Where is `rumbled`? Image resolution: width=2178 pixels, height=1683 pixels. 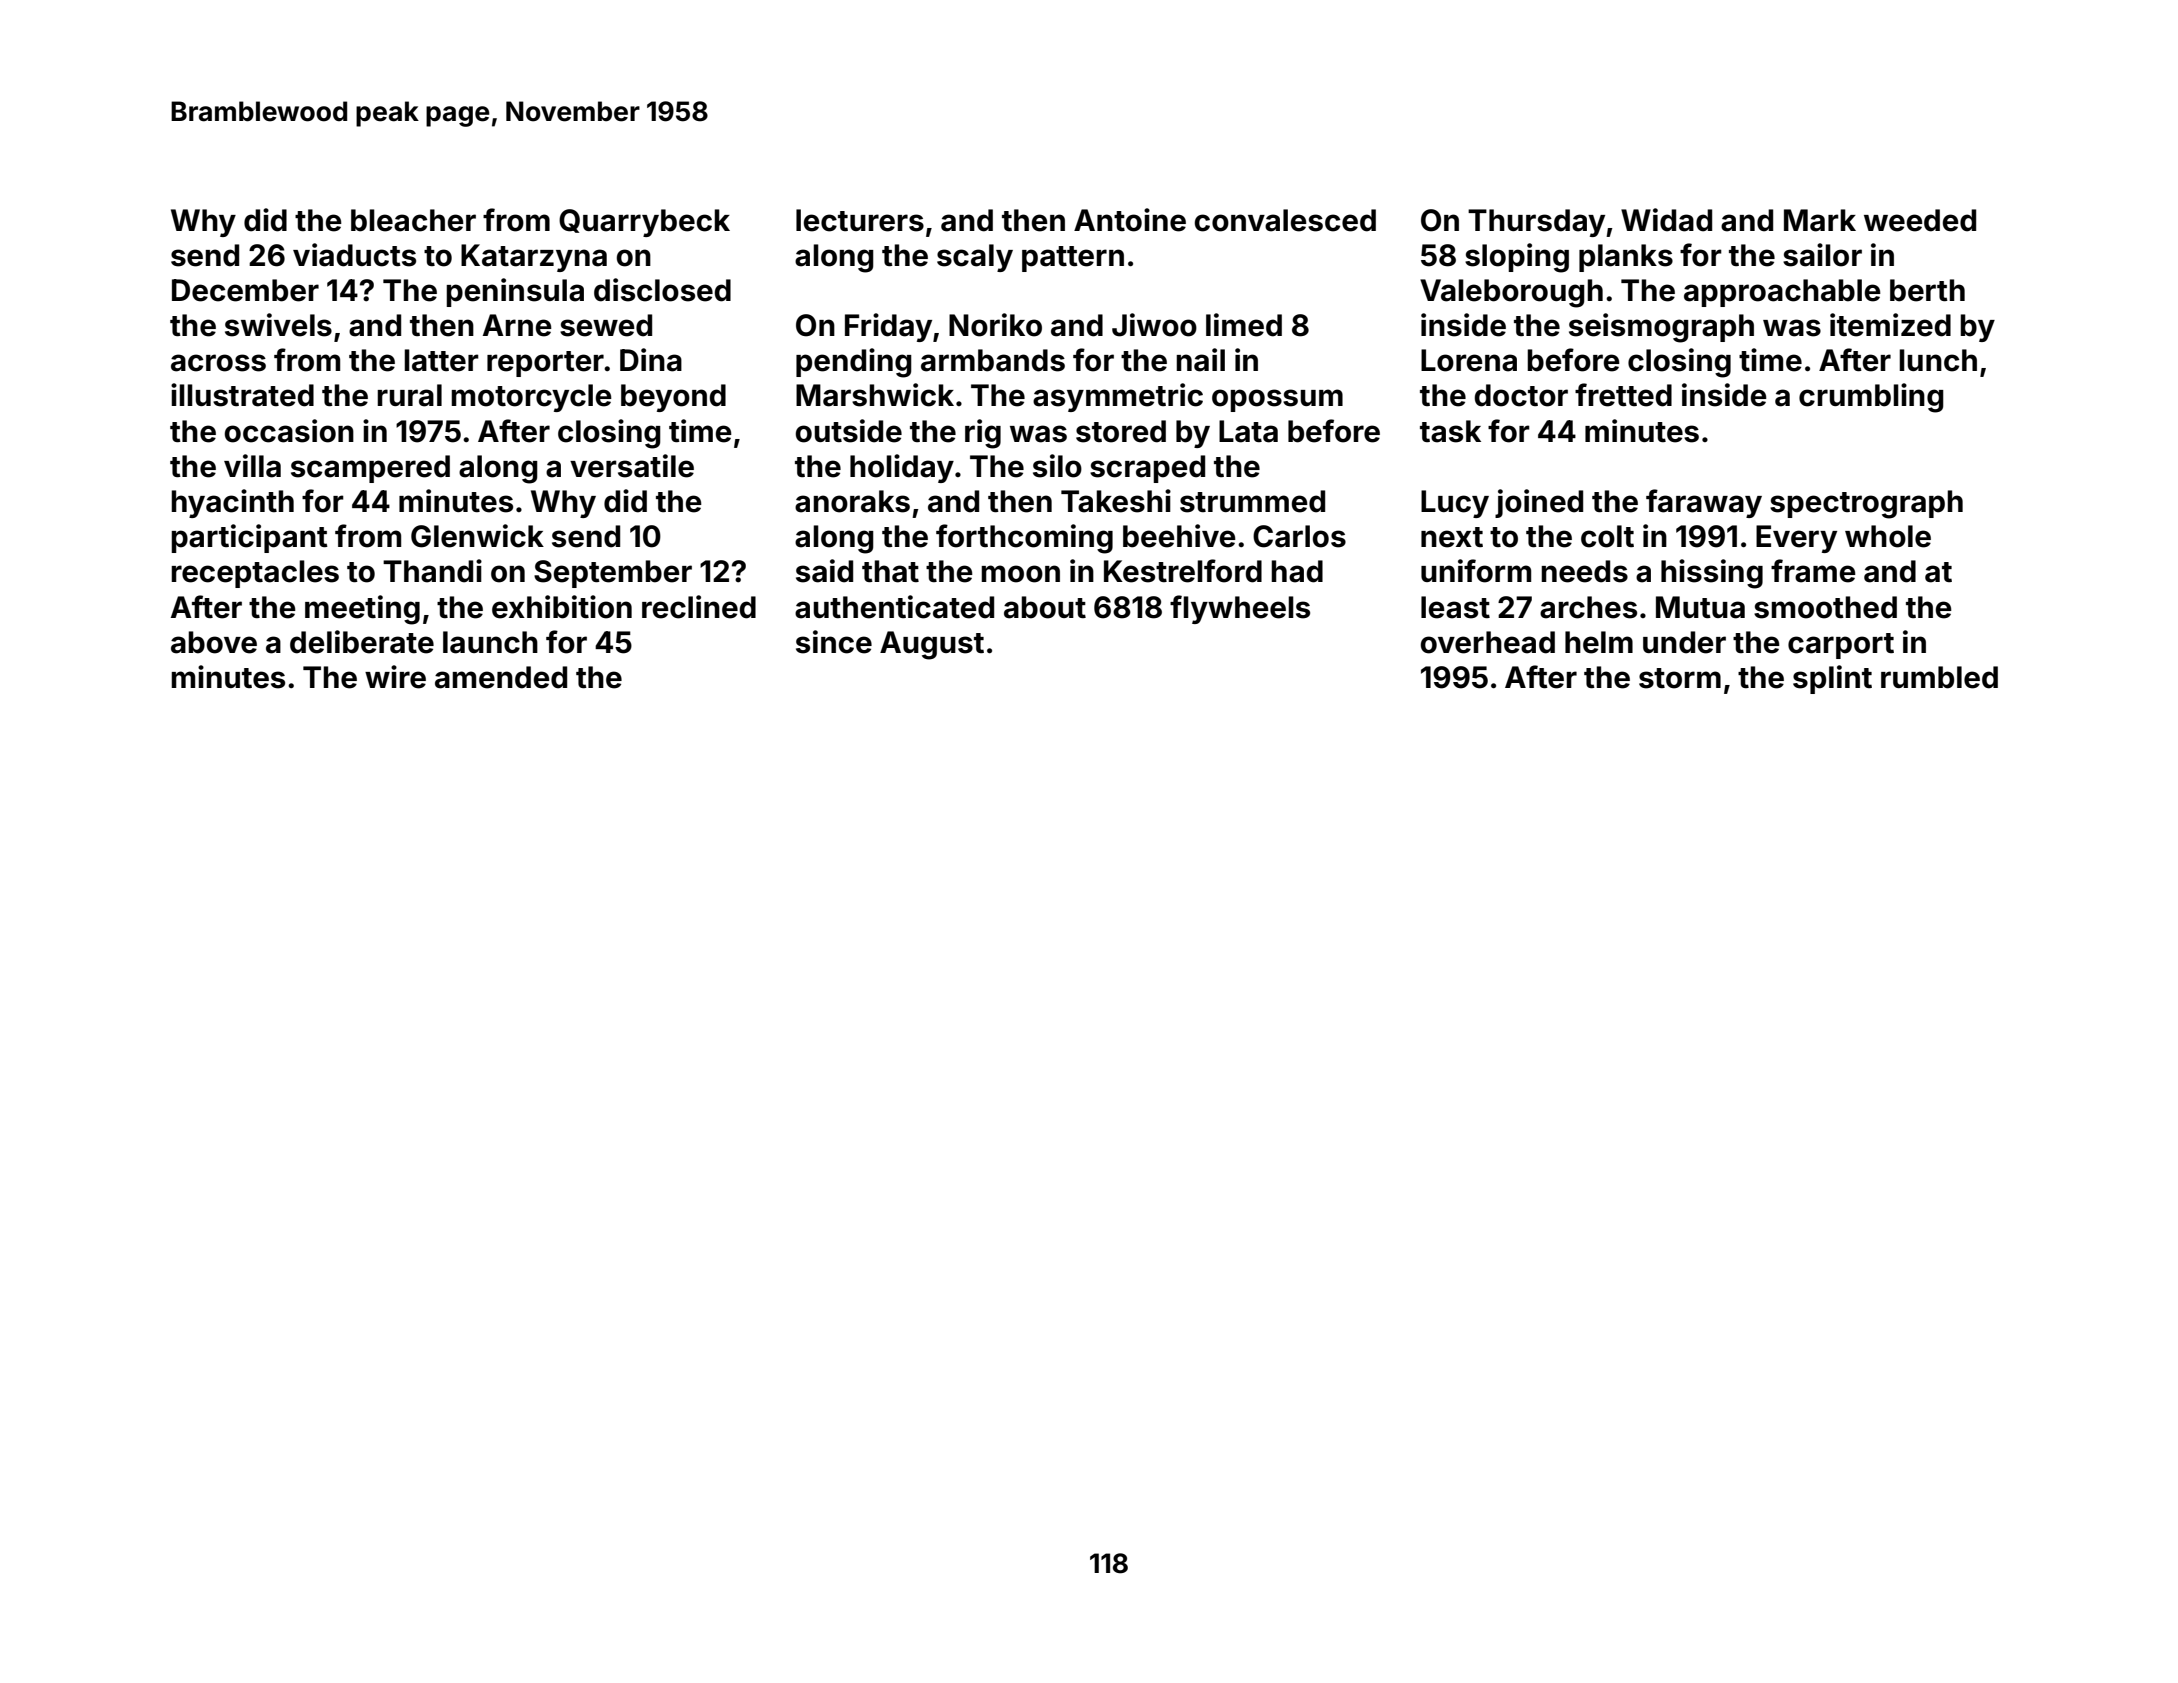 rumbled is located at coordinates (1939, 677).
